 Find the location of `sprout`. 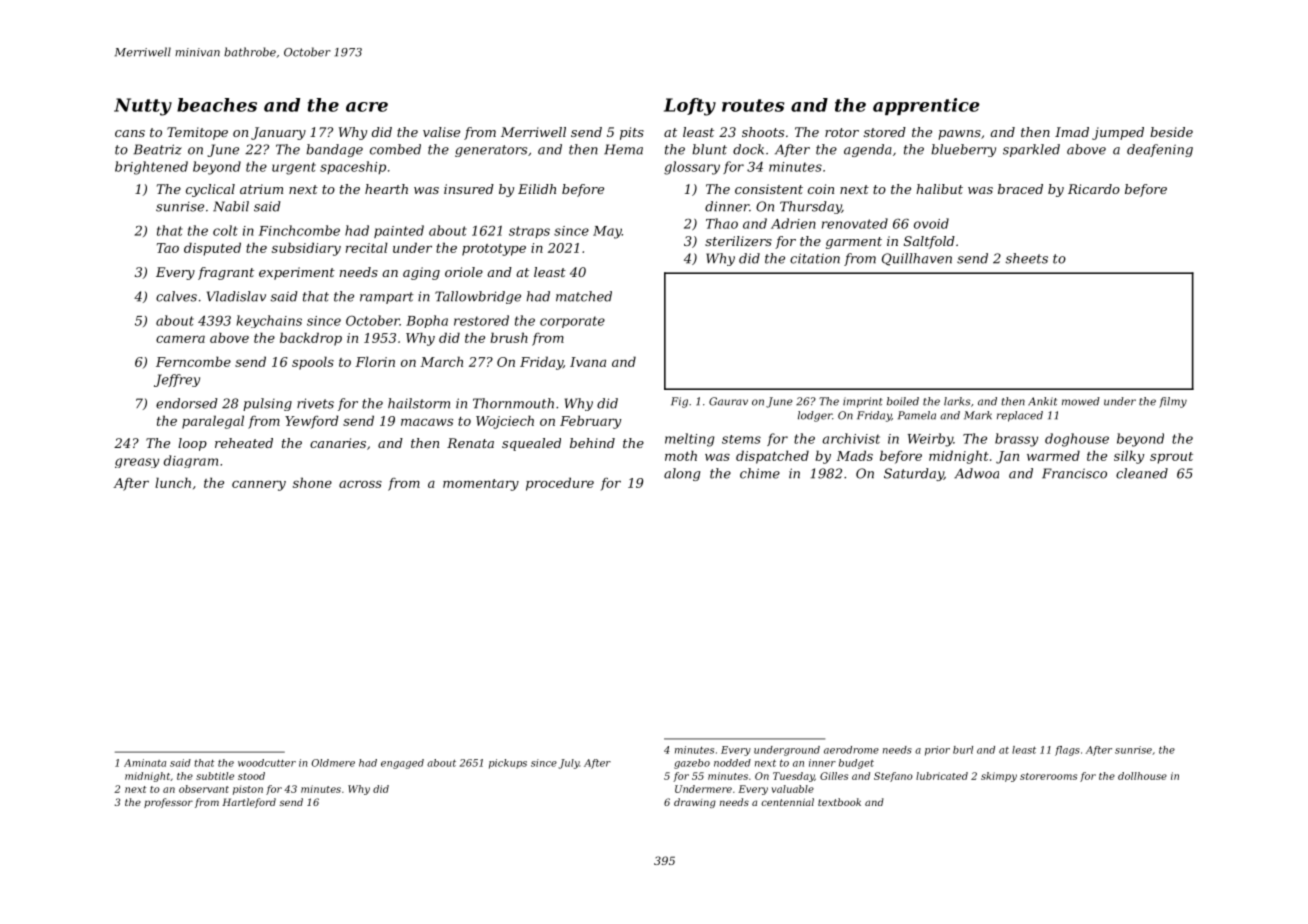

sprout is located at coordinates (1171, 458).
